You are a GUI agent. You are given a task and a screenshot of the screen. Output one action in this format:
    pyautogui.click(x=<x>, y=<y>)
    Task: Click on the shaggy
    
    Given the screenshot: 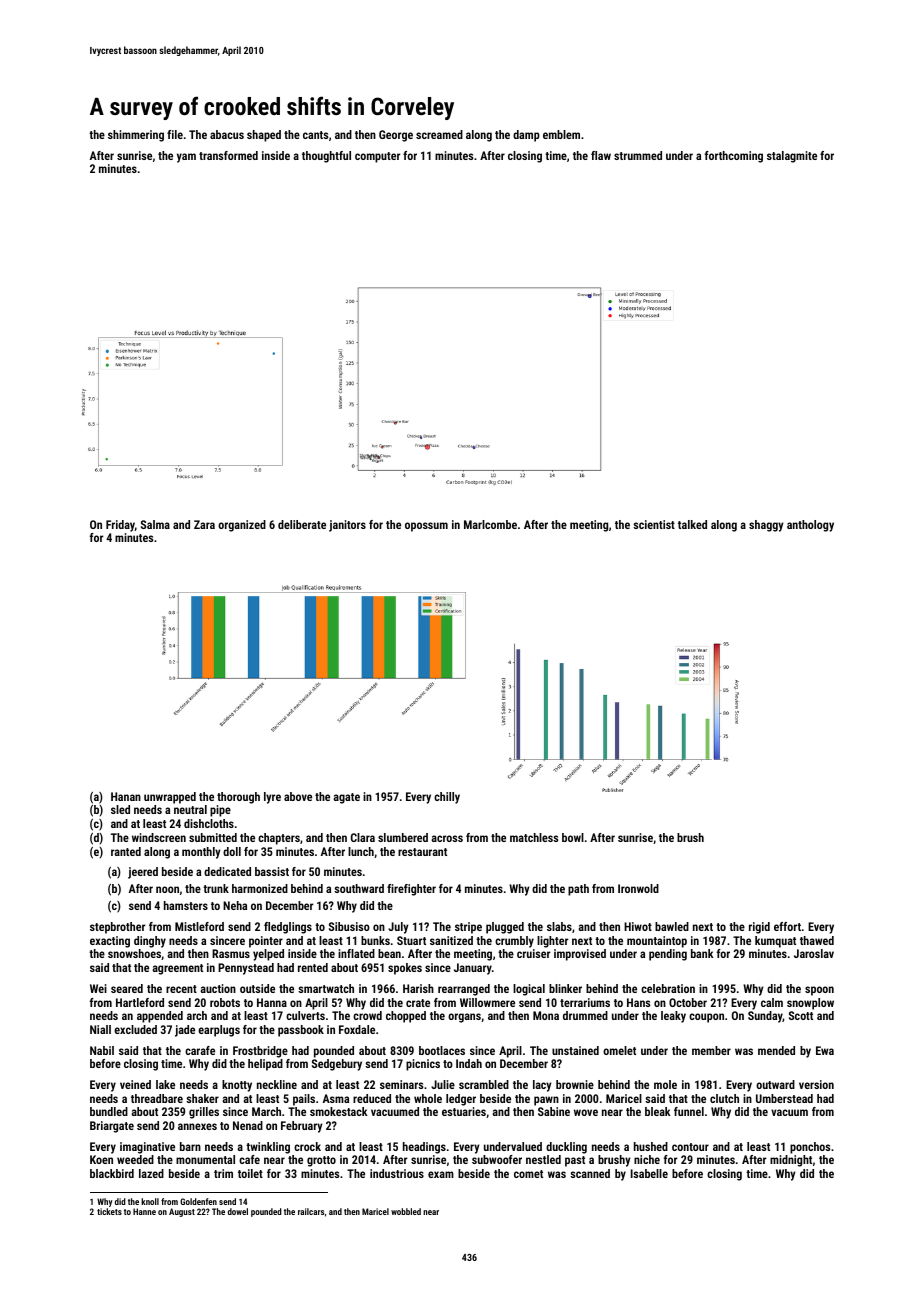 What is the action you would take?
    pyautogui.click(x=766, y=526)
